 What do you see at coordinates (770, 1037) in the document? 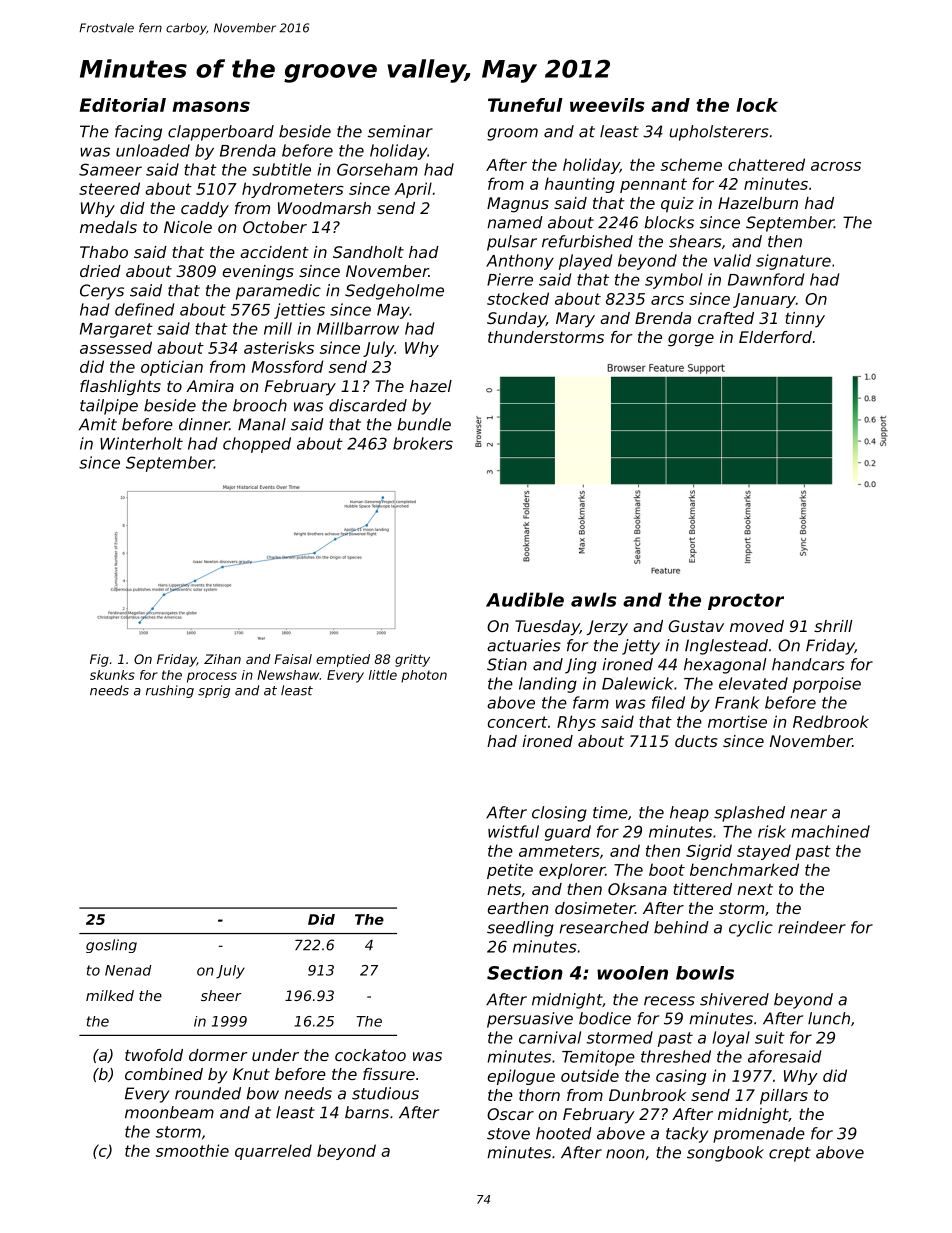
I see `suit` at bounding box center [770, 1037].
